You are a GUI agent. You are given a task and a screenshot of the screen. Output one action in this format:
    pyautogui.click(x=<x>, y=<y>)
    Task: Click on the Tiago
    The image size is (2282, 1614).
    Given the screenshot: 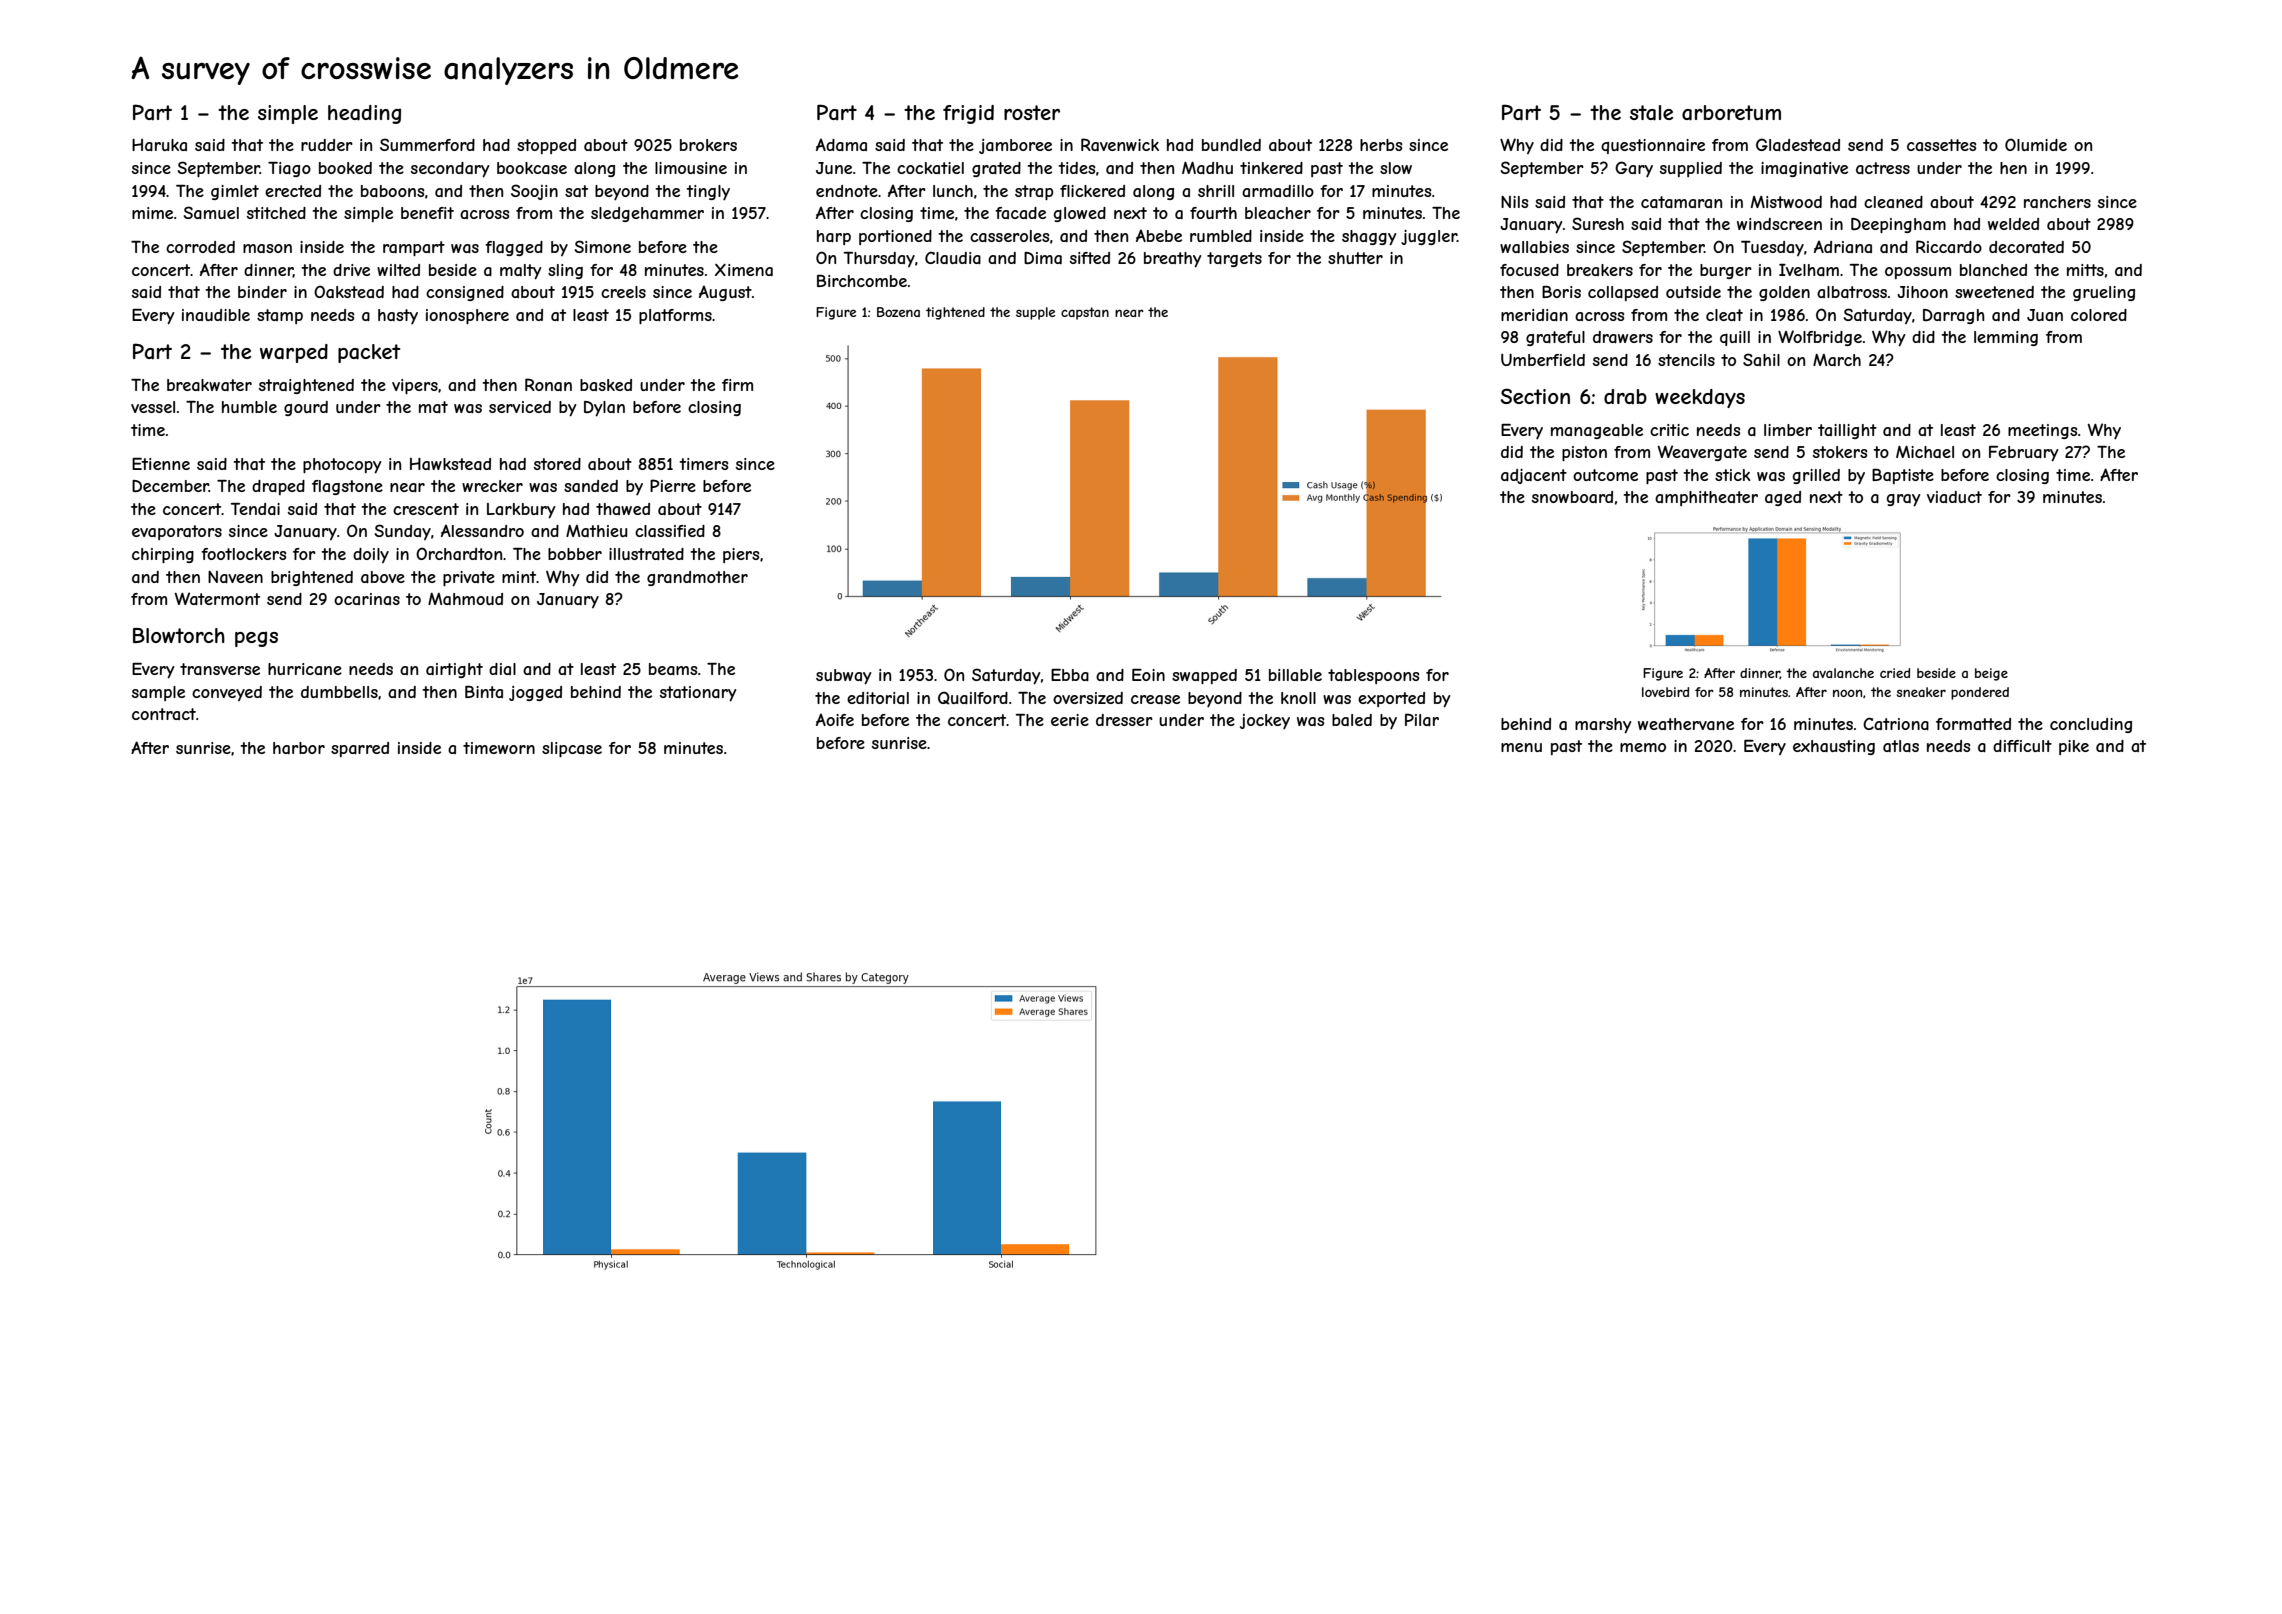 What is the action you would take?
    pyautogui.click(x=289, y=169)
